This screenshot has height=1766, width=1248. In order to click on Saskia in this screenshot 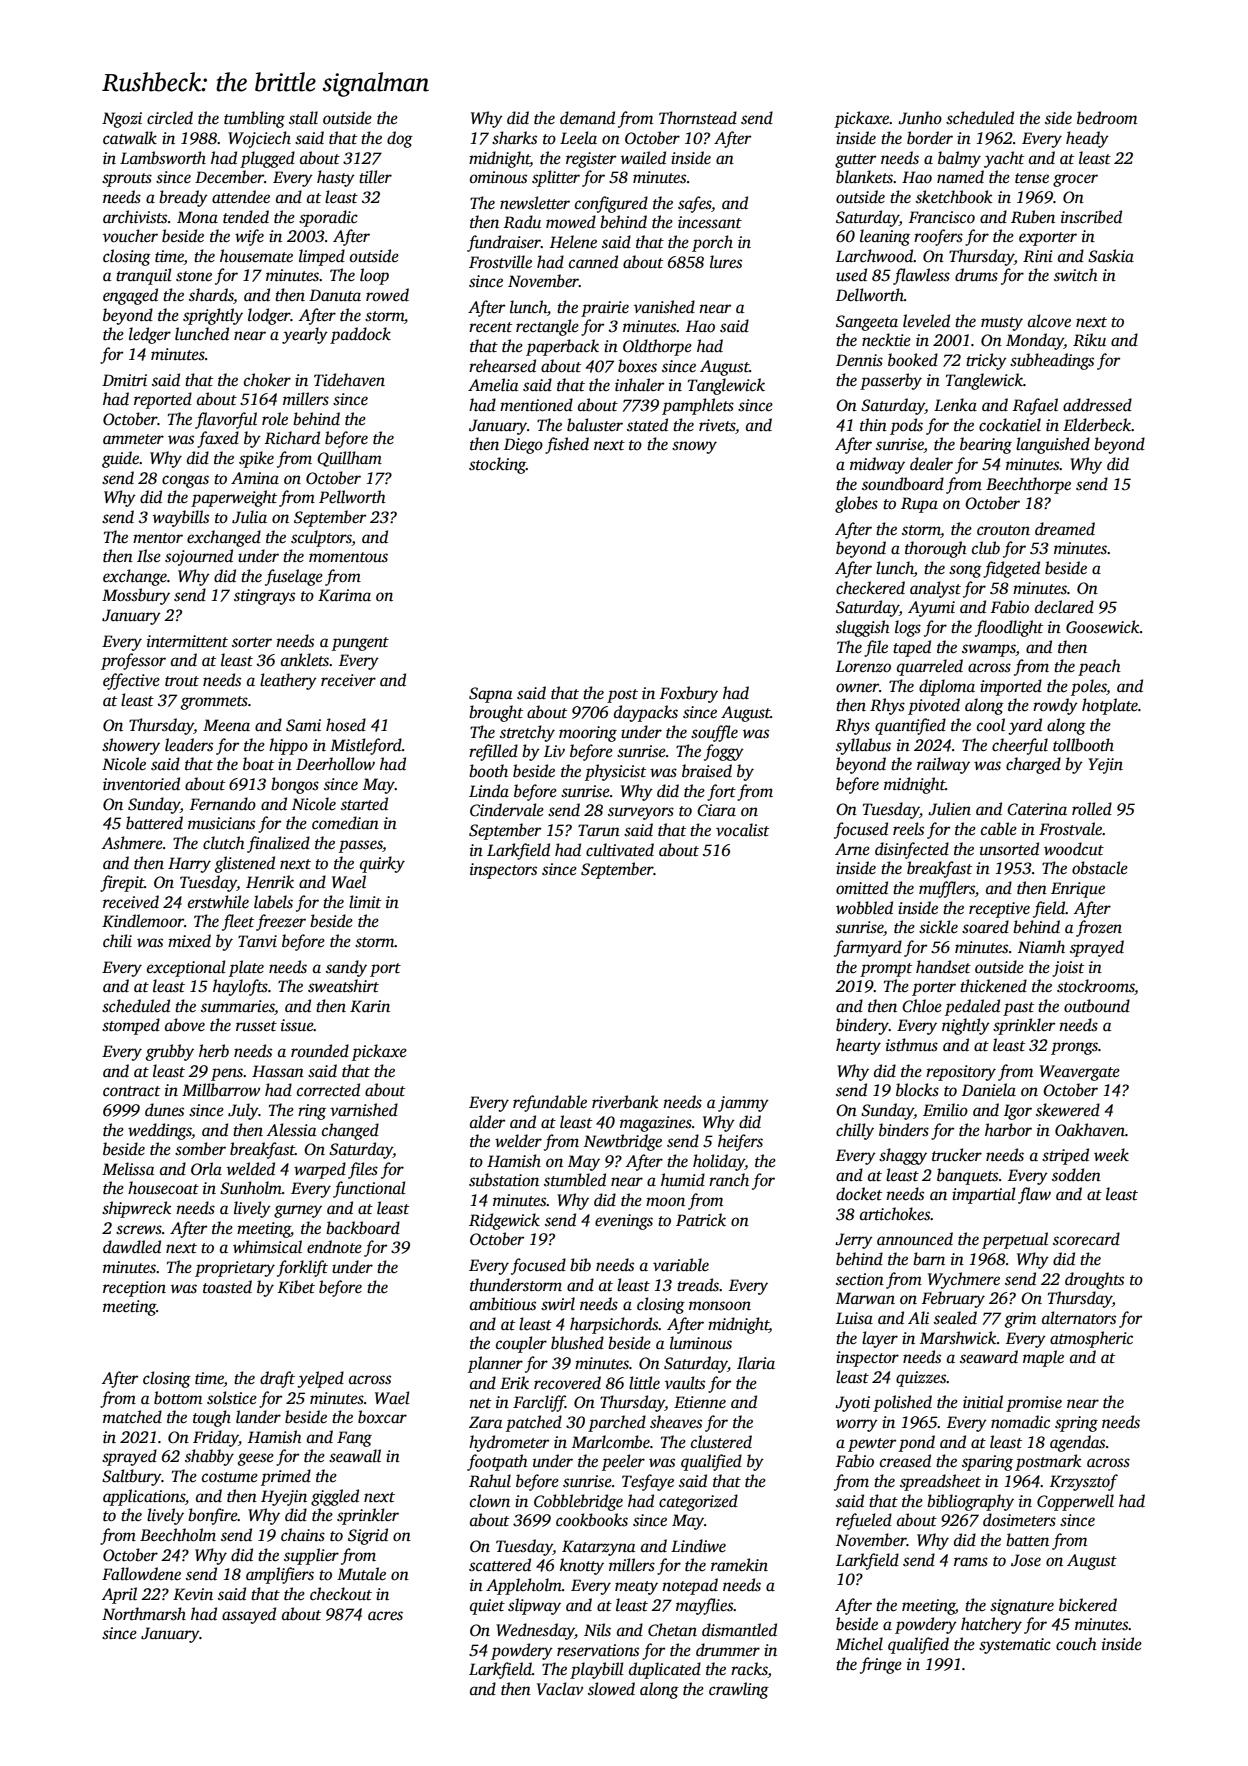, I will do `click(1111, 256)`.
